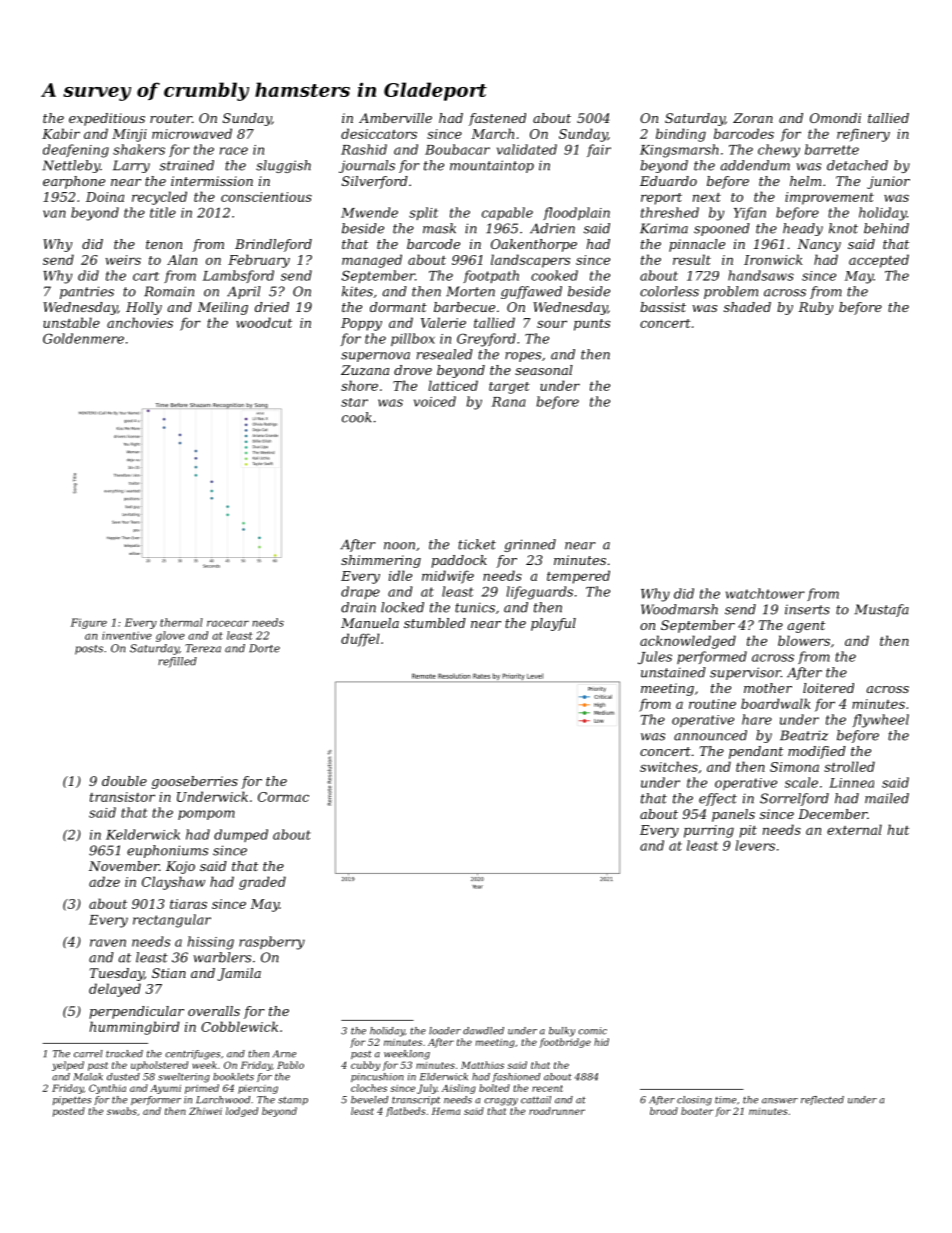 Image resolution: width=952 pixels, height=1233 pixels. What do you see at coordinates (745, 673) in the page?
I see `supervisor` at bounding box center [745, 673].
